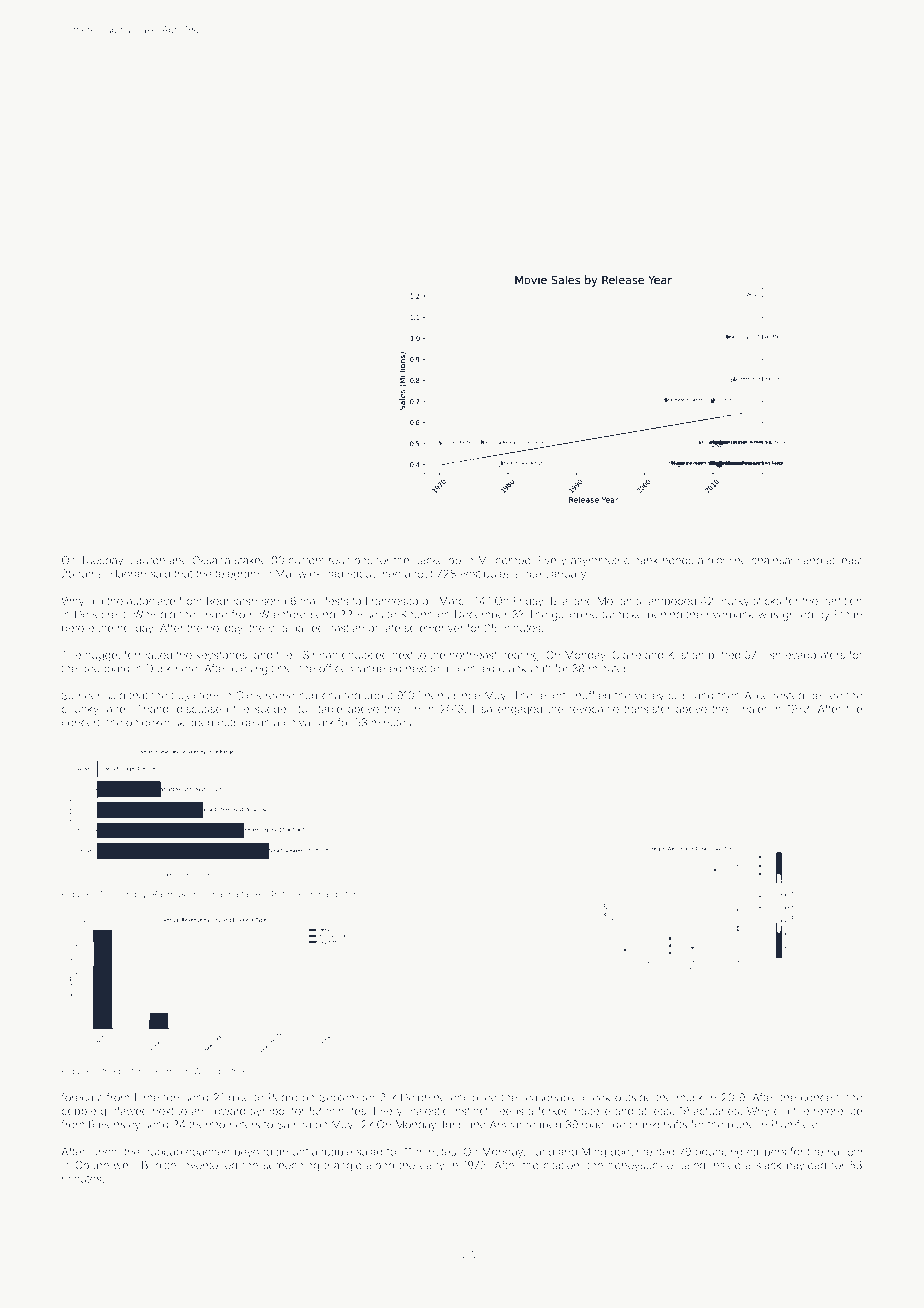  What do you see at coordinates (323, 894) in the screenshot?
I see `orchards` at bounding box center [323, 894].
